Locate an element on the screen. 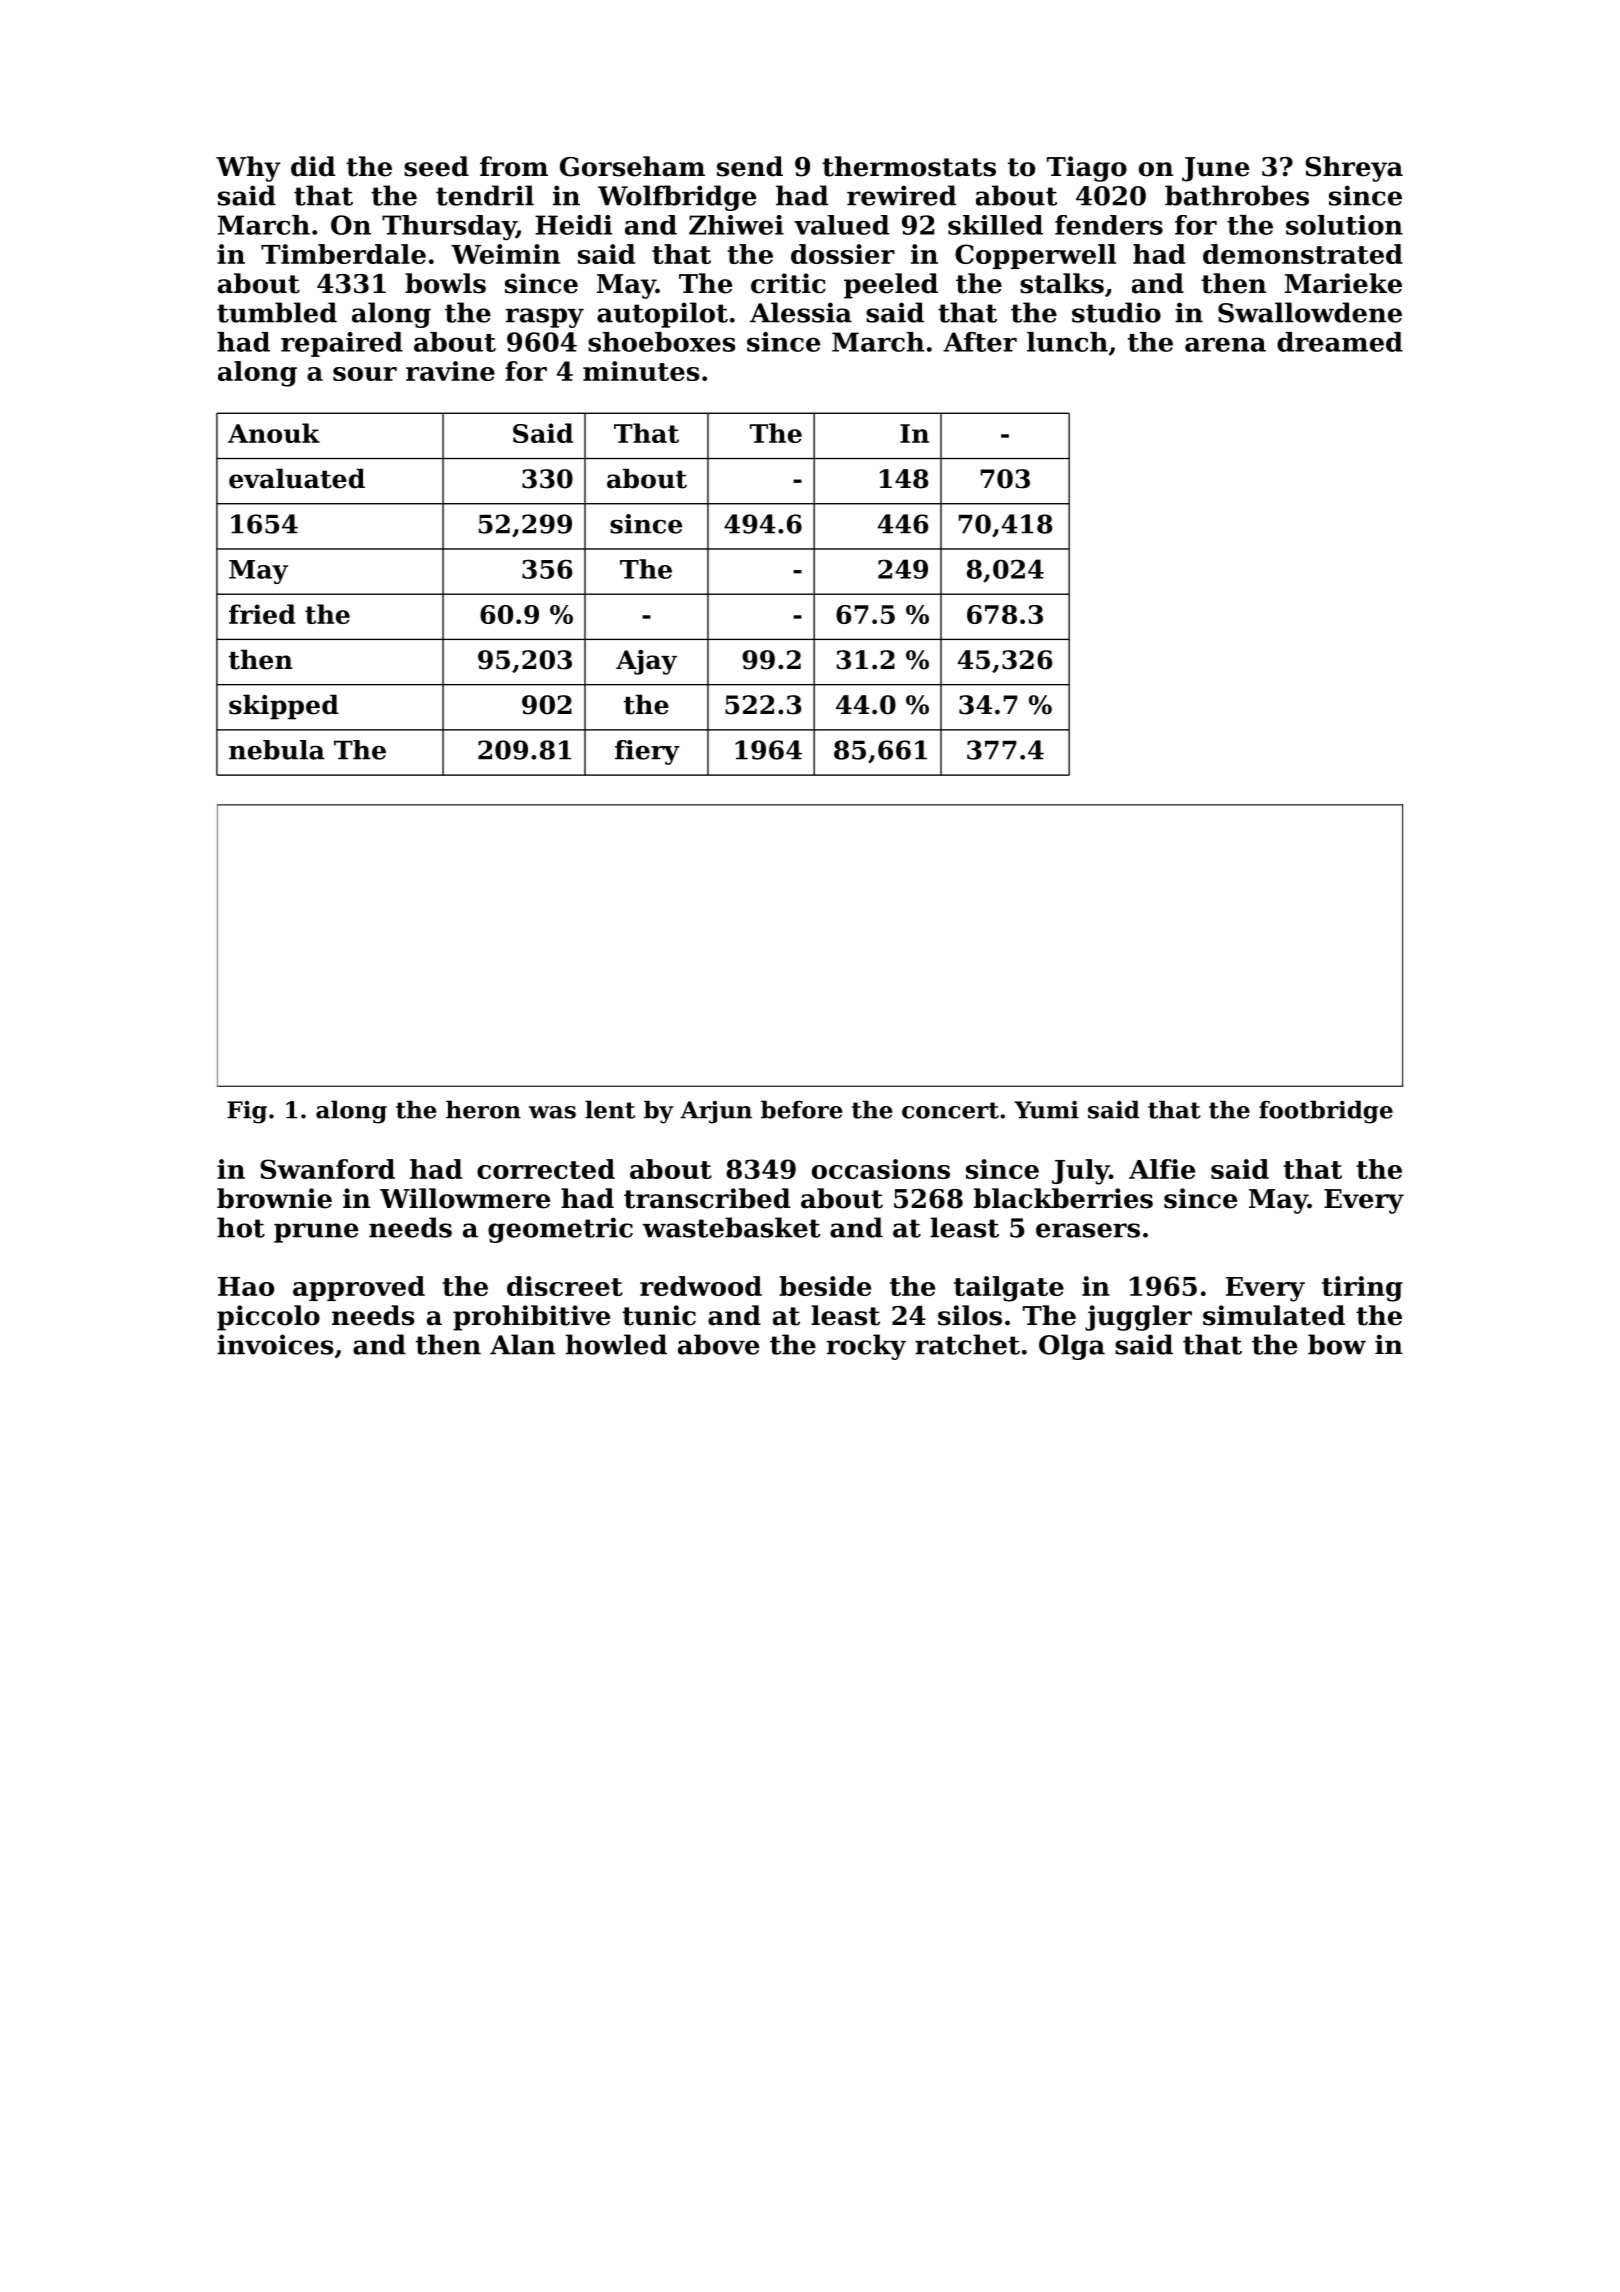 Image resolution: width=1620 pixels, height=2292 pixels. bathrobes is located at coordinates (1237, 195).
